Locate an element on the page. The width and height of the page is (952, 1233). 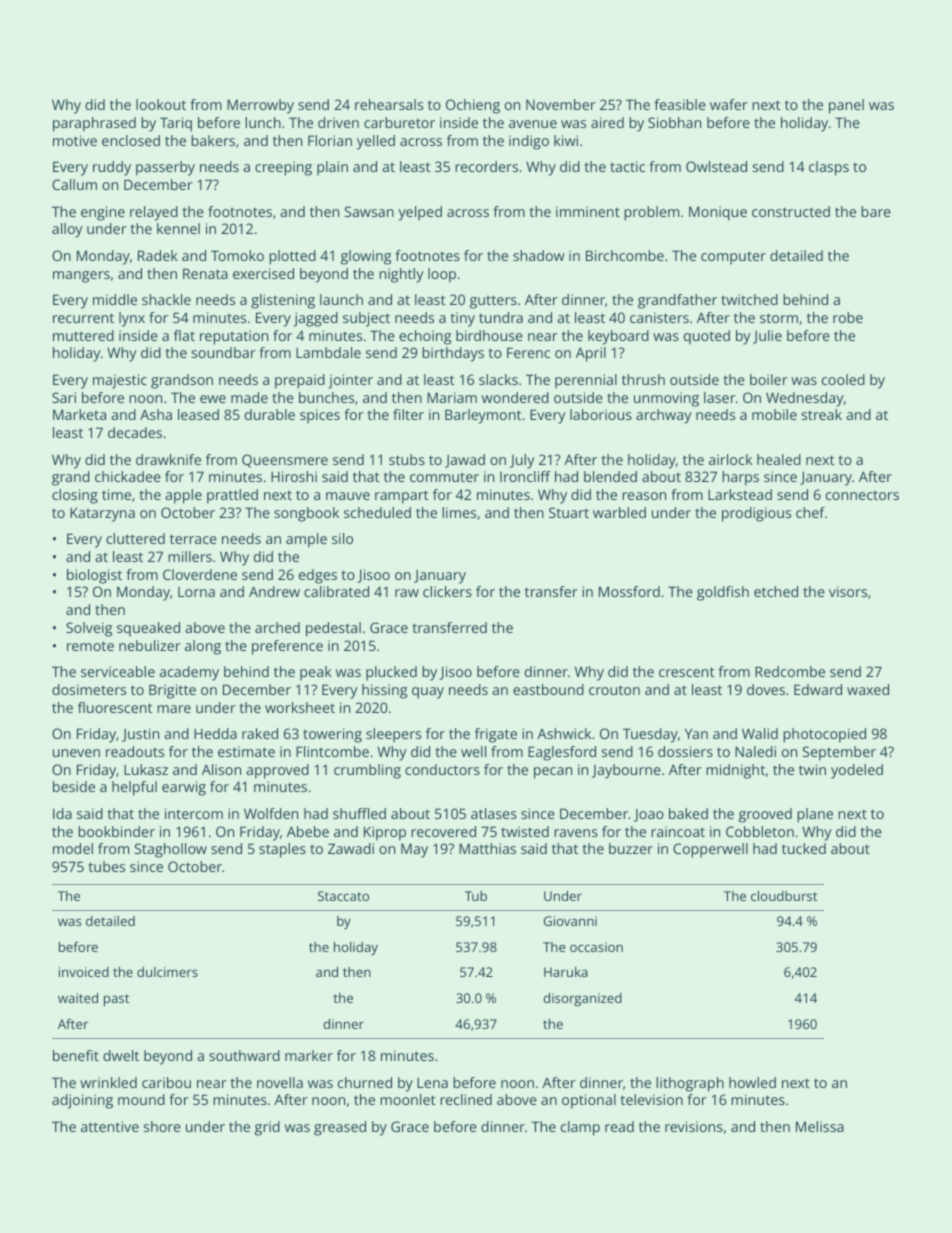
lookout is located at coordinates (161, 104).
